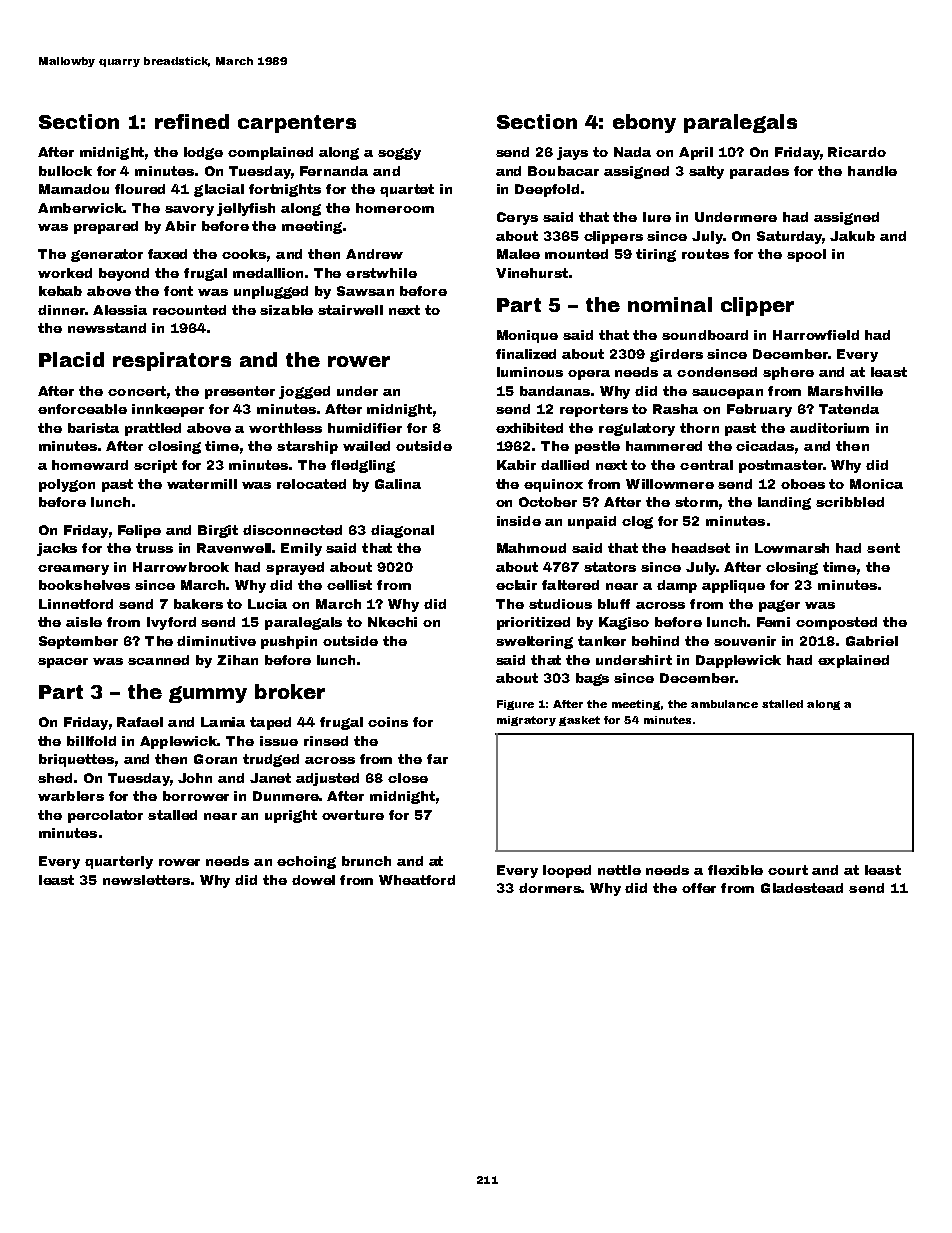 The image size is (952, 1233). I want to click on tiring, so click(656, 255).
